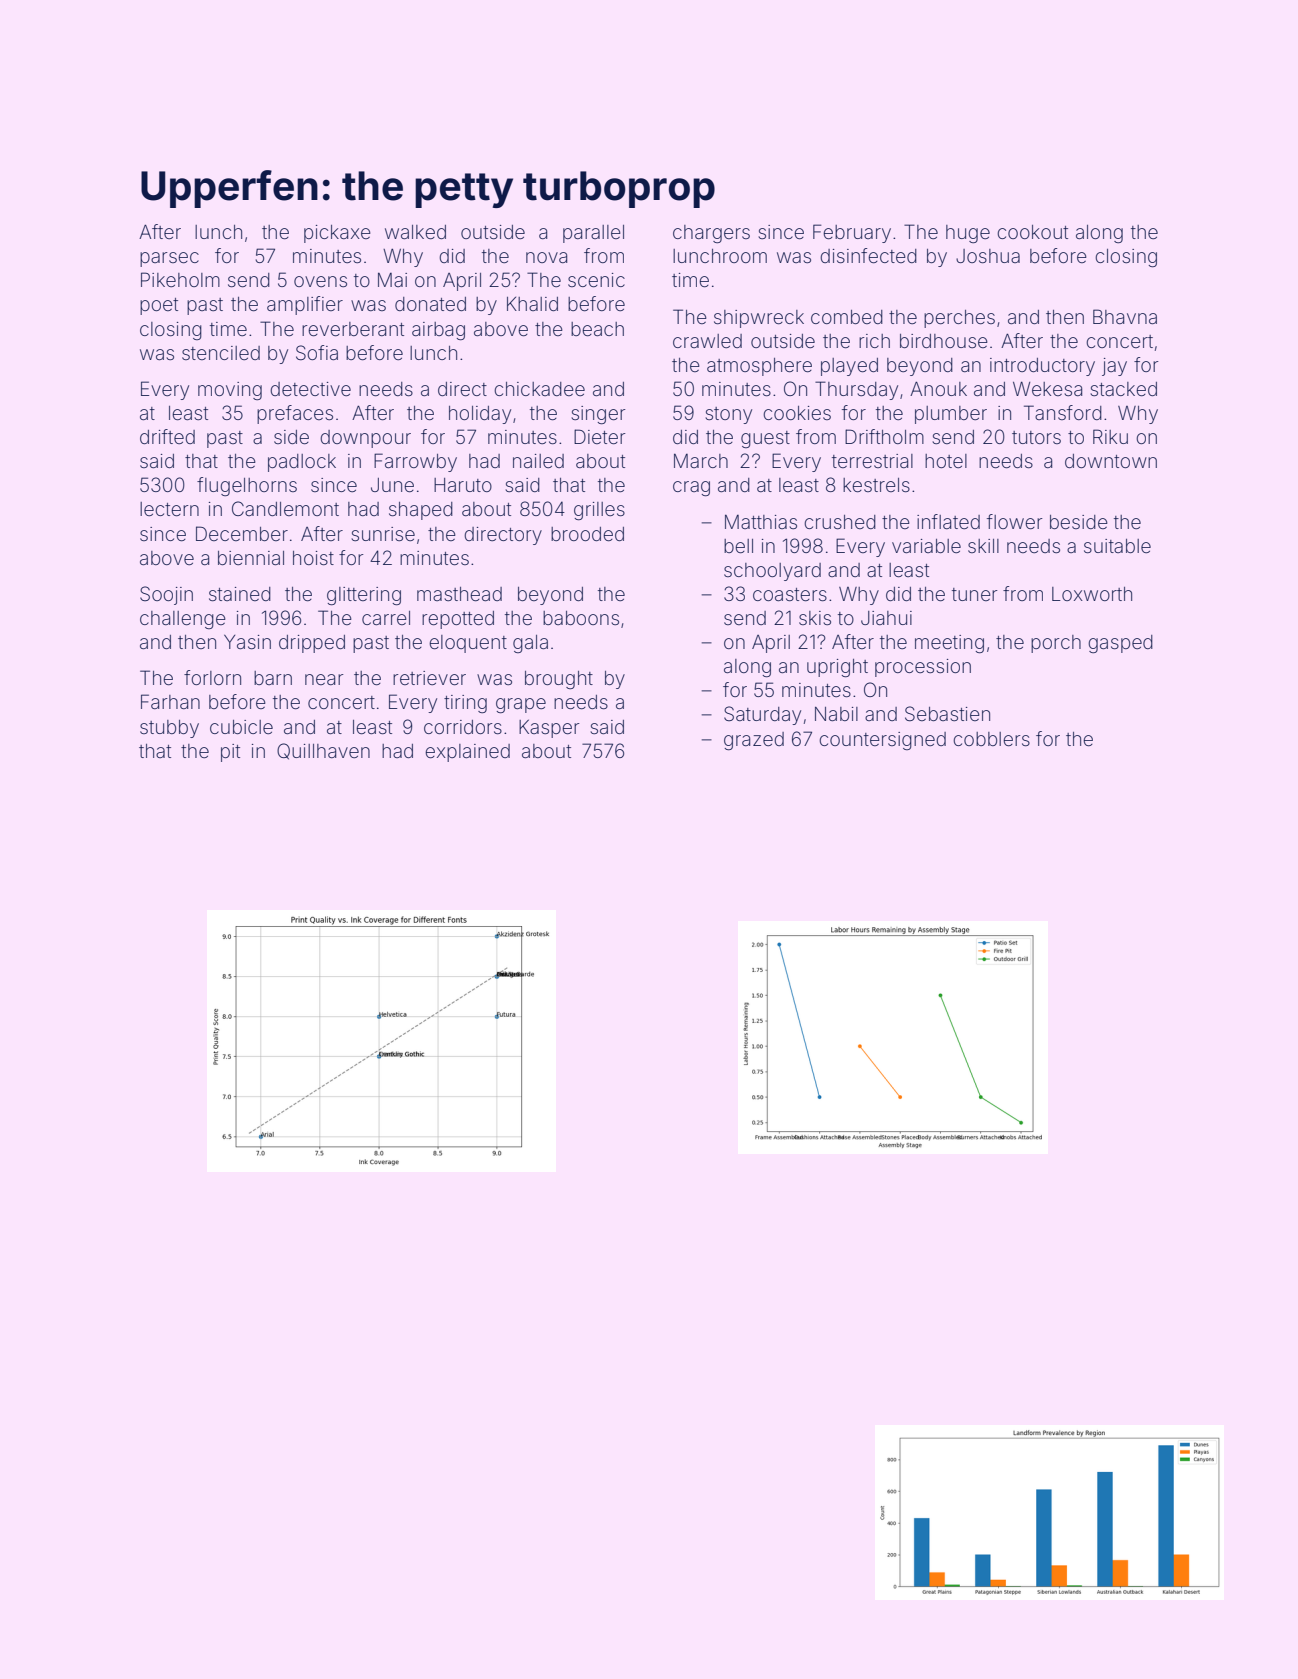 This page has height=1679, width=1298. What do you see at coordinates (169, 259) in the page?
I see `parsec` at bounding box center [169, 259].
